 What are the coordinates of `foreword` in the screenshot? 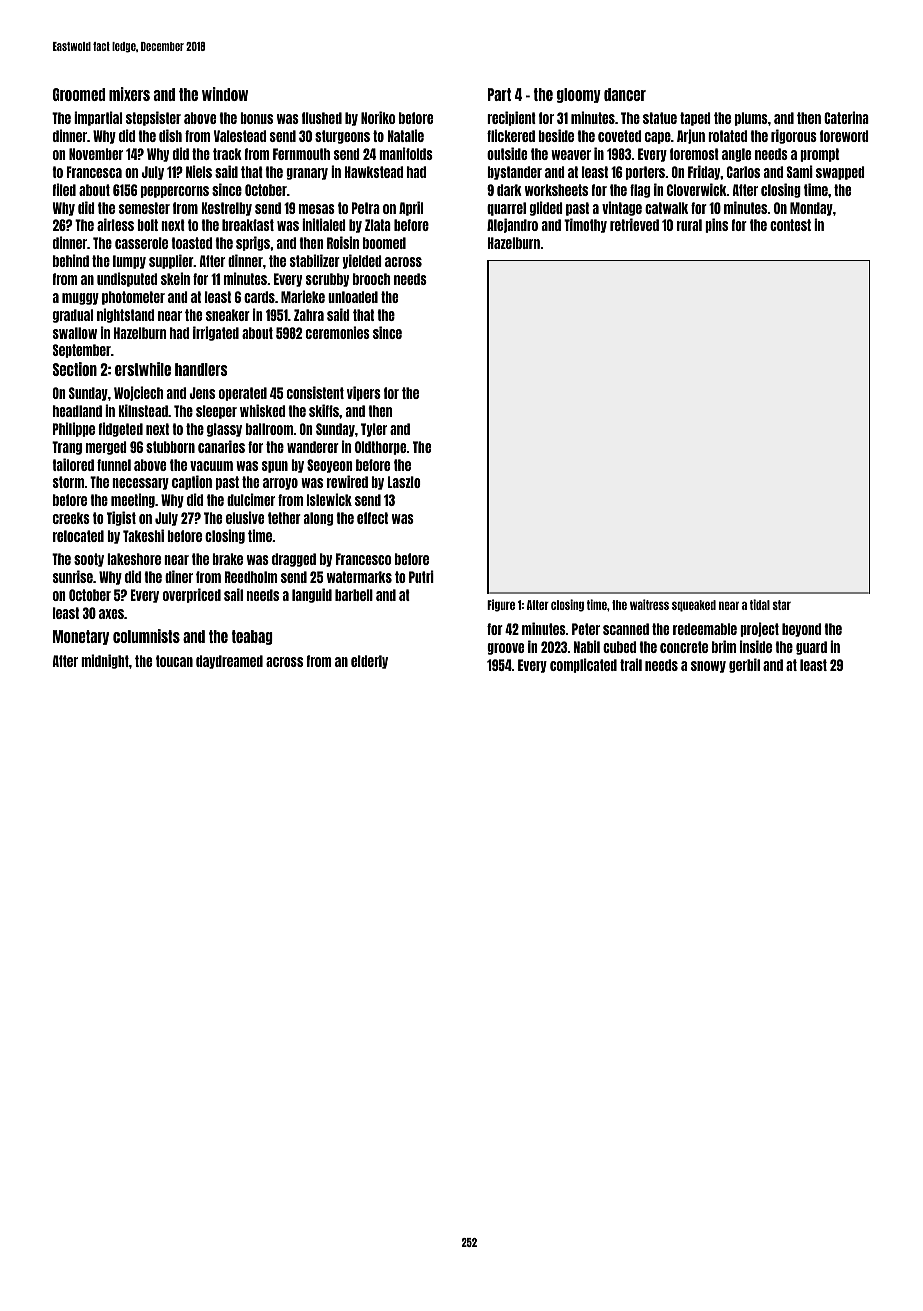 It's located at (844, 136).
